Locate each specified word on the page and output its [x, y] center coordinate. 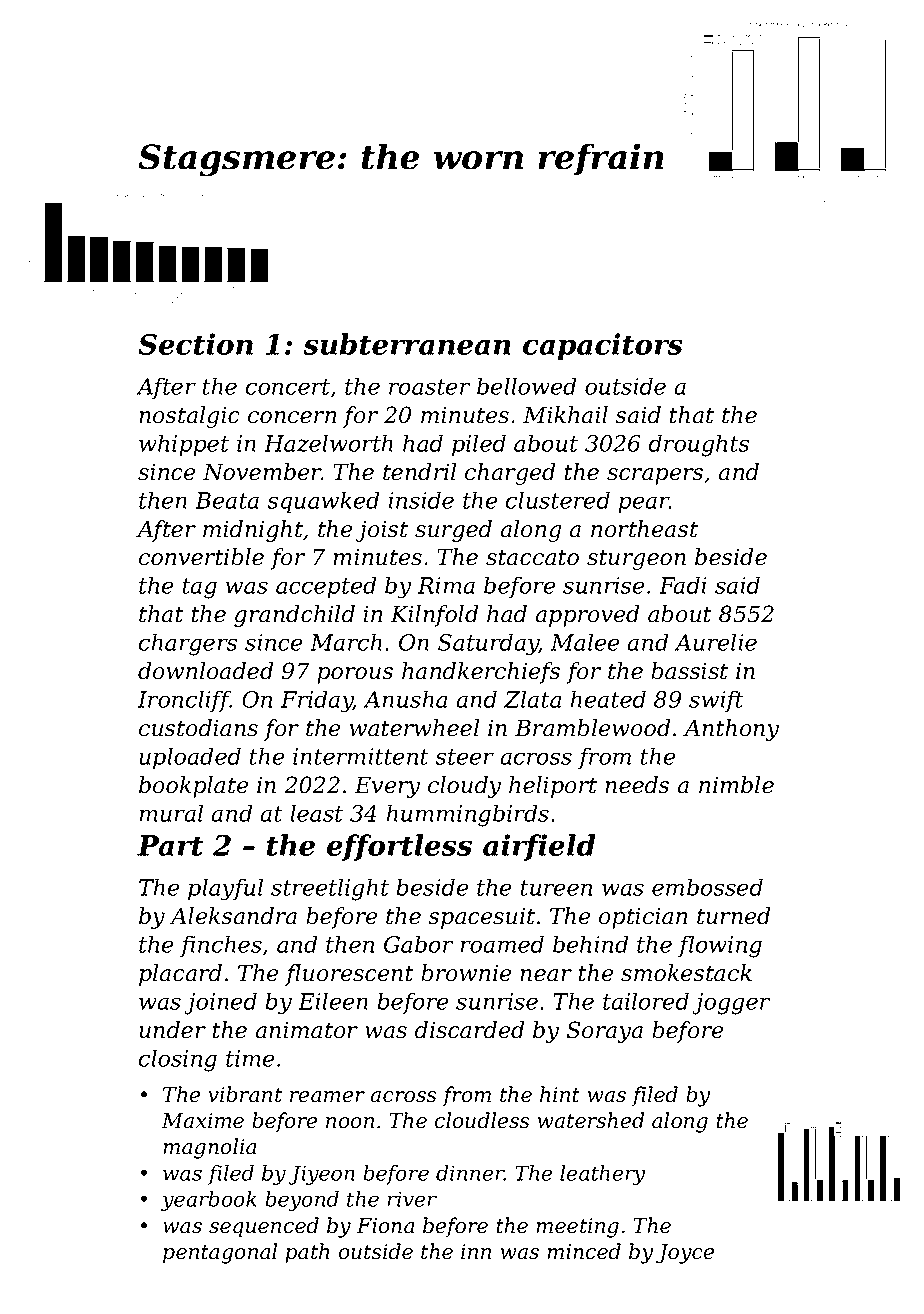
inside [421, 500]
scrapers [655, 476]
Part [170, 845]
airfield [539, 847]
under [172, 1030]
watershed [591, 1120]
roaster [429, 387]
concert [288, 388]
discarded [469, 1030]
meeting [577, 1228]
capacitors [603, 347]
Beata [227, 500]
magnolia [209, 1148]
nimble [736, 785]
